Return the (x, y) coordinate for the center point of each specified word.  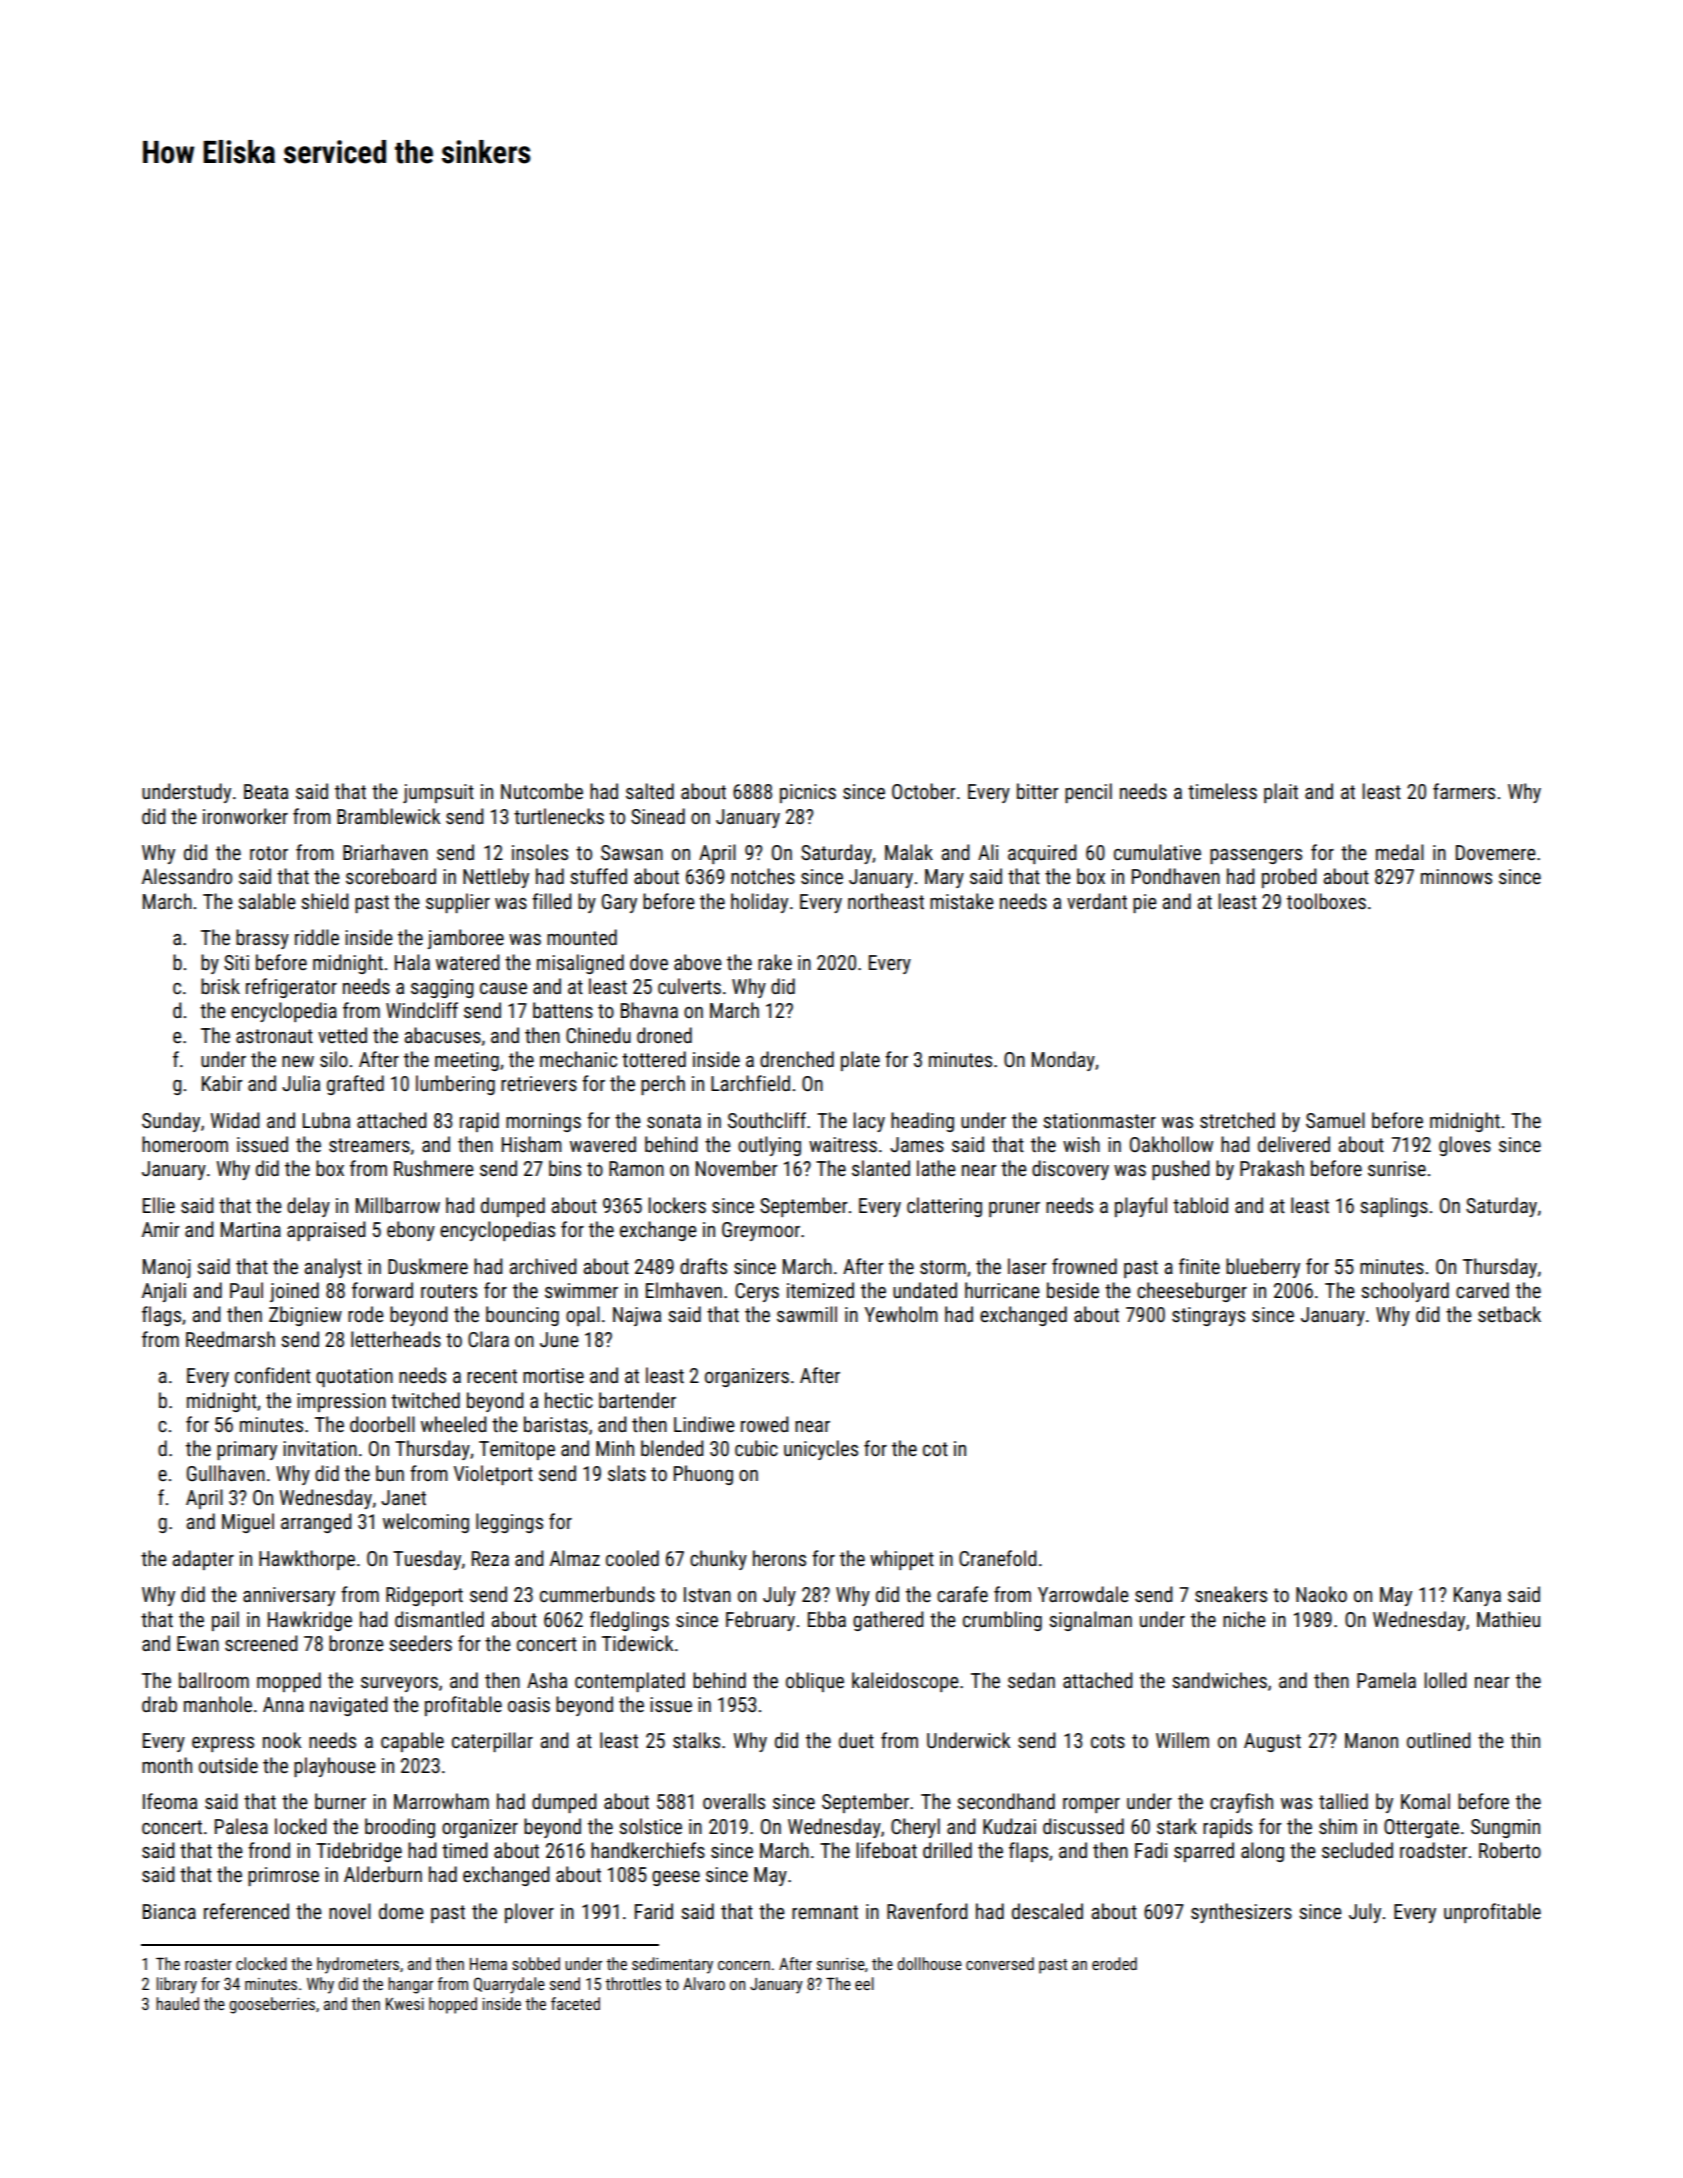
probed (1289, 878)
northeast (886, 901)
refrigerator (291, 988)
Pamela (1386, 1680)
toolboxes (1326, 901)
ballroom (214, 1680)
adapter (203, 1560)
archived (543, 1266)
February (760, 1621)
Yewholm (901, 1314)
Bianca (169, 1911)
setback (1509, 1314)
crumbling (1002, 1621)
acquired (1042, 854)
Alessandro (187, 876)
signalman (1090, 1621)
